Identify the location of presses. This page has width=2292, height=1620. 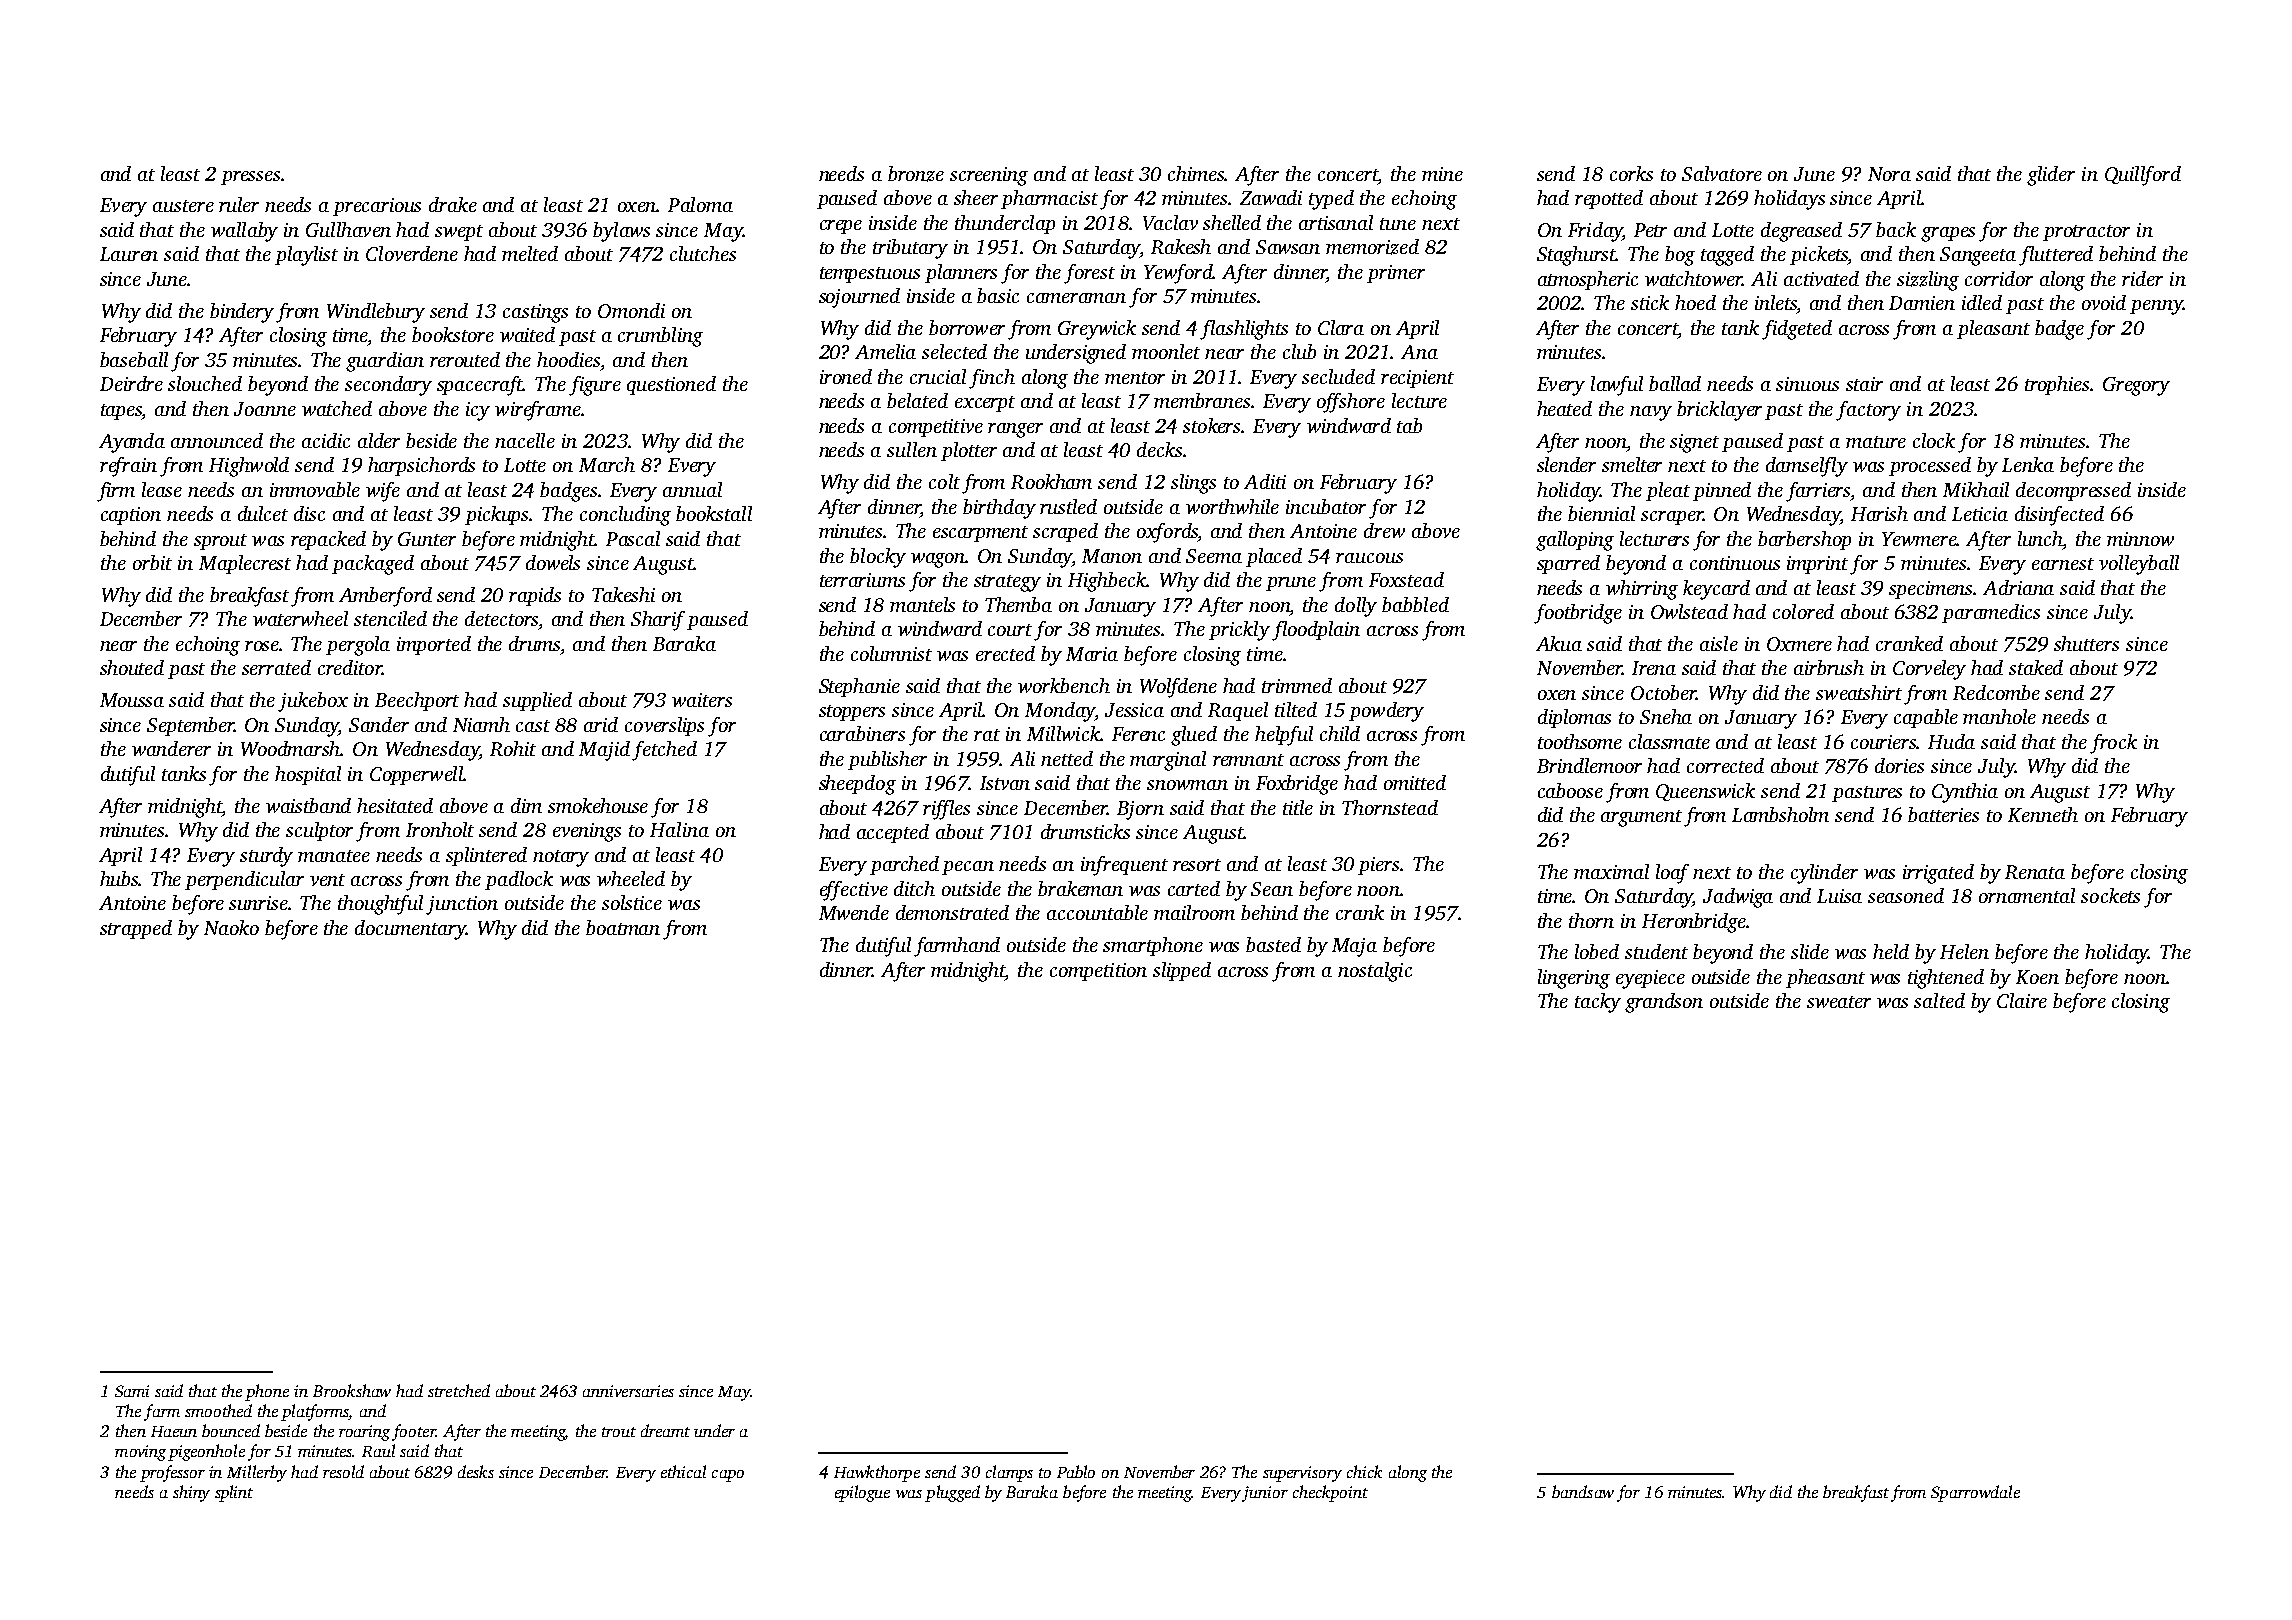
(250, 178).
